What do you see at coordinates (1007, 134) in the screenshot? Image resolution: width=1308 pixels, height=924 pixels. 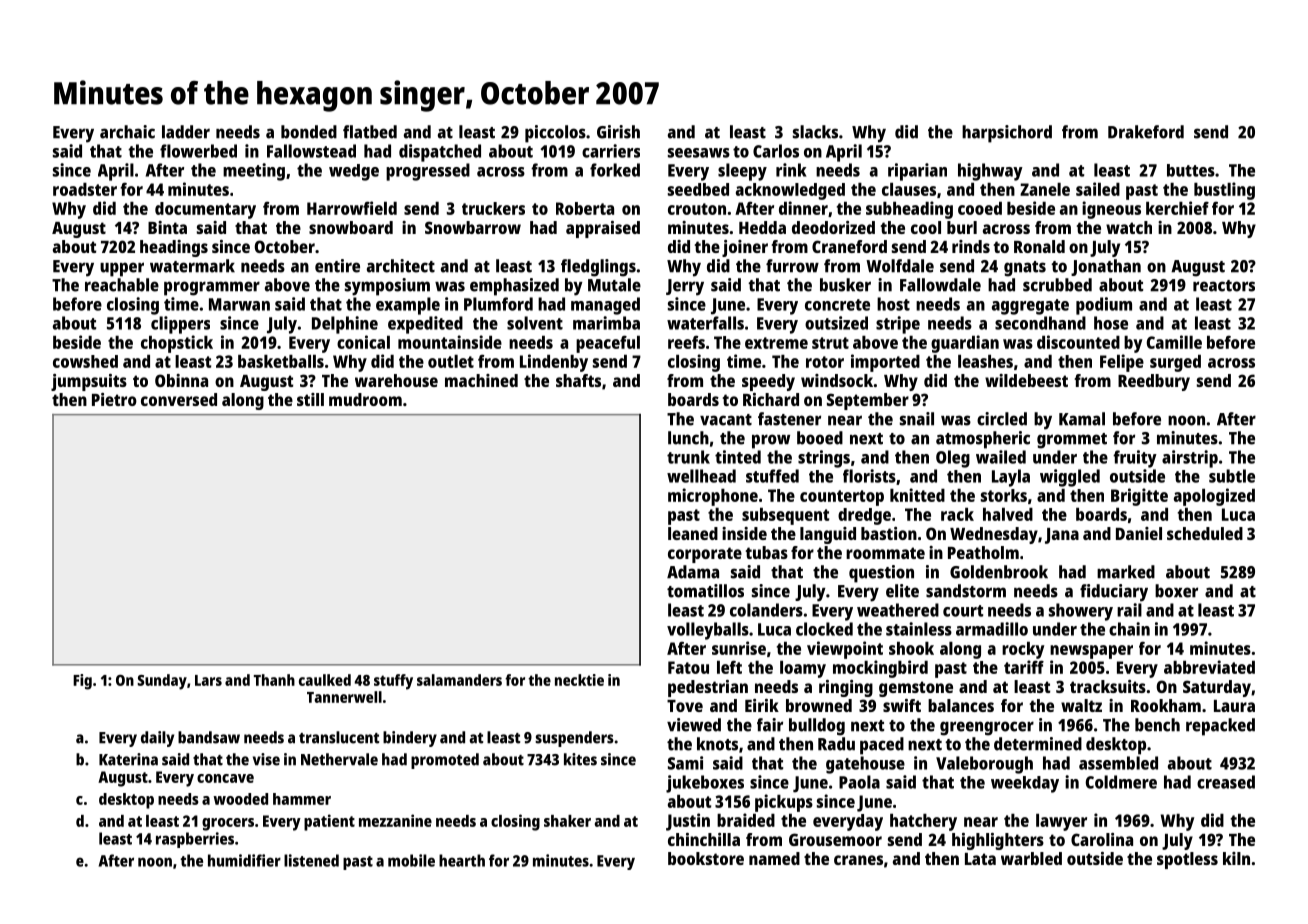 I see `harpsichord` at bounding box center [1007, 134].
